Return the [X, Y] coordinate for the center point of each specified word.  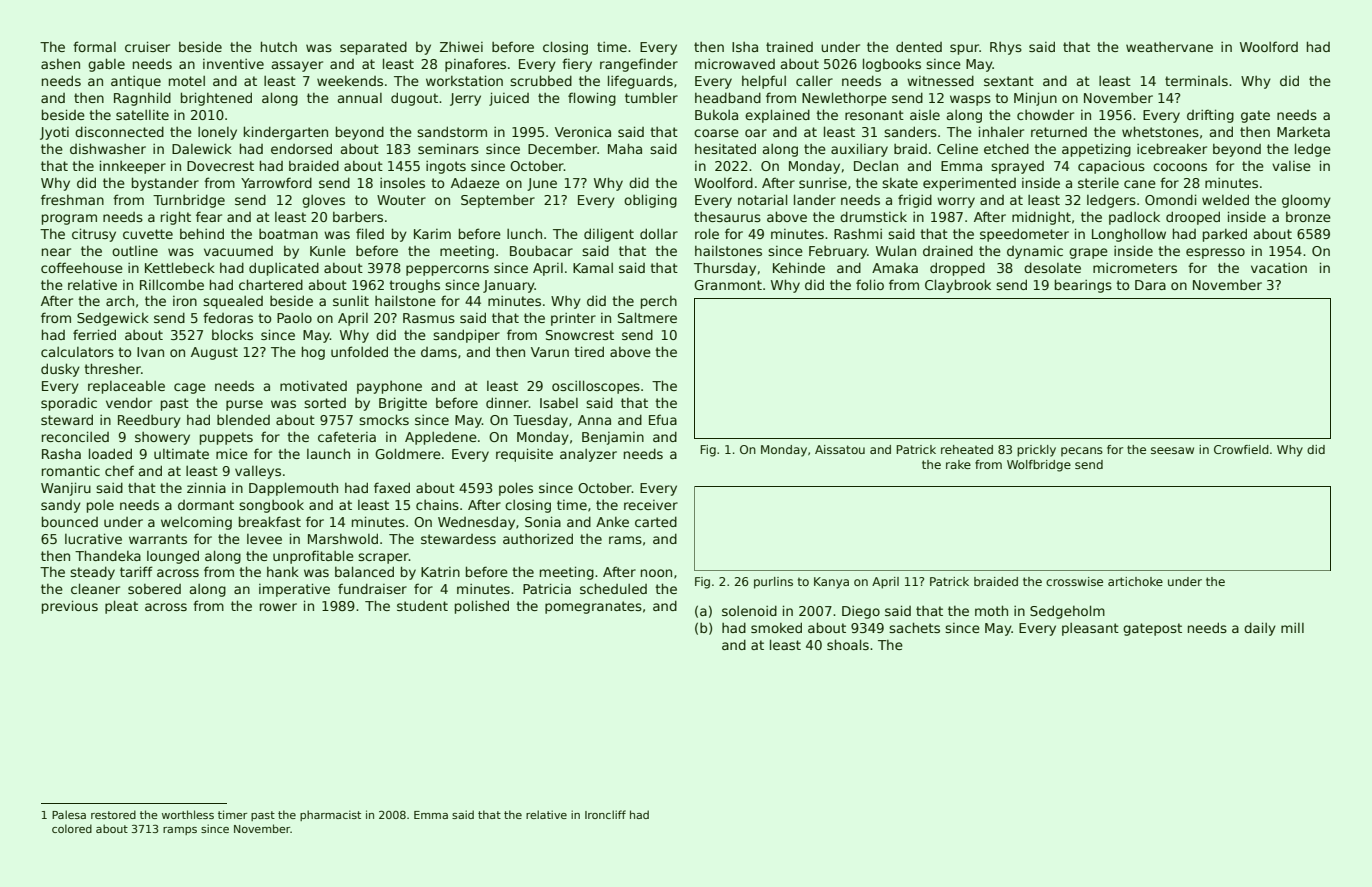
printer [573, 319]
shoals [848, 644]
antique [136, 82]
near [56, 252]
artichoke [1135, 581]
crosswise [1074, 581]
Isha [745, 47]
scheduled [613, 588]
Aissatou [840, 449]
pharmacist [330, 815]
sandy [61, 506]
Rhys [1006, 48]
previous [70, 607]
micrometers [1135, 268]
